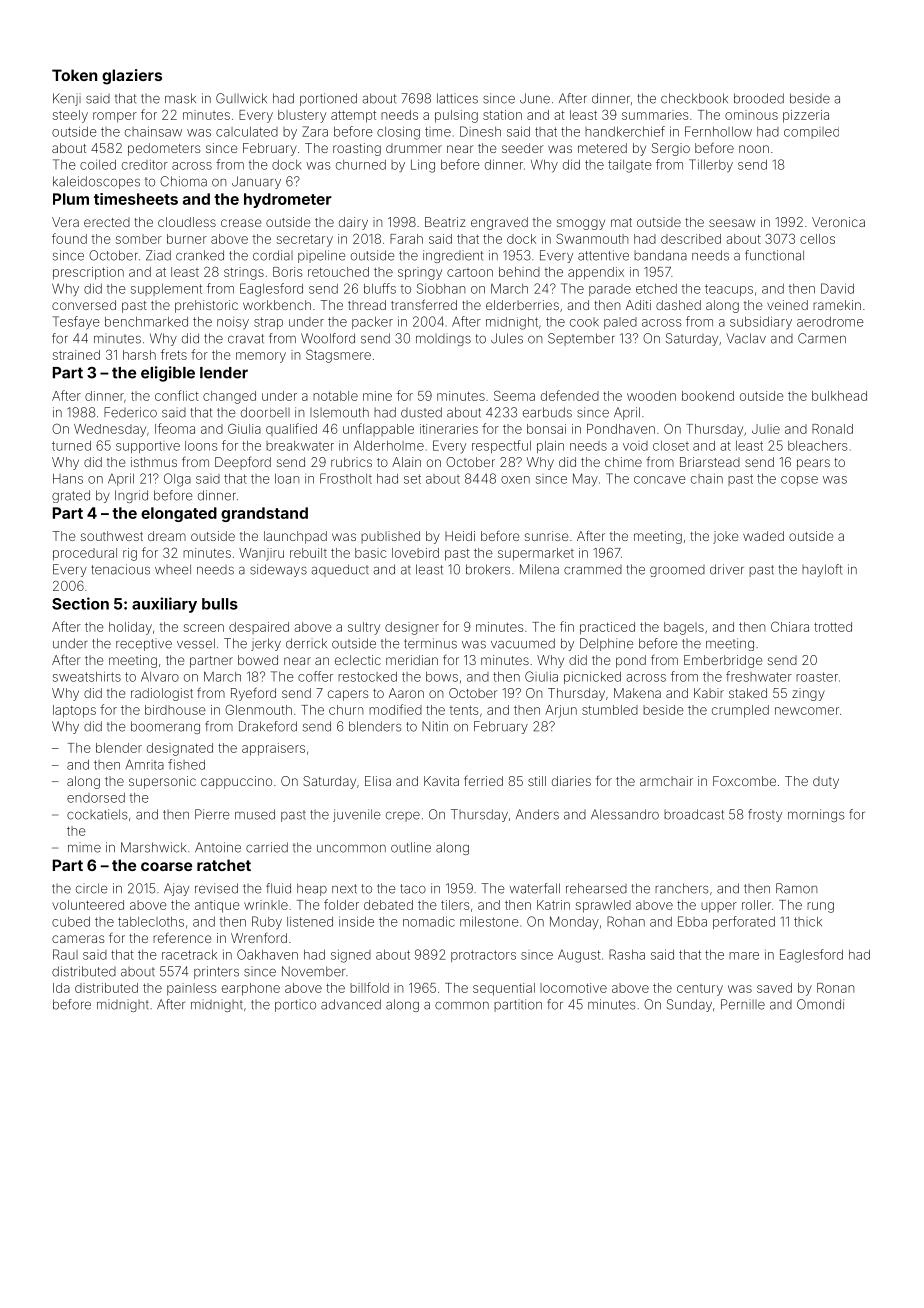 The width and height of the page is (924, 1308). What do you see at coordinates (763, 536) in the page?
I see `waded` at bounding box center [763, 536].
